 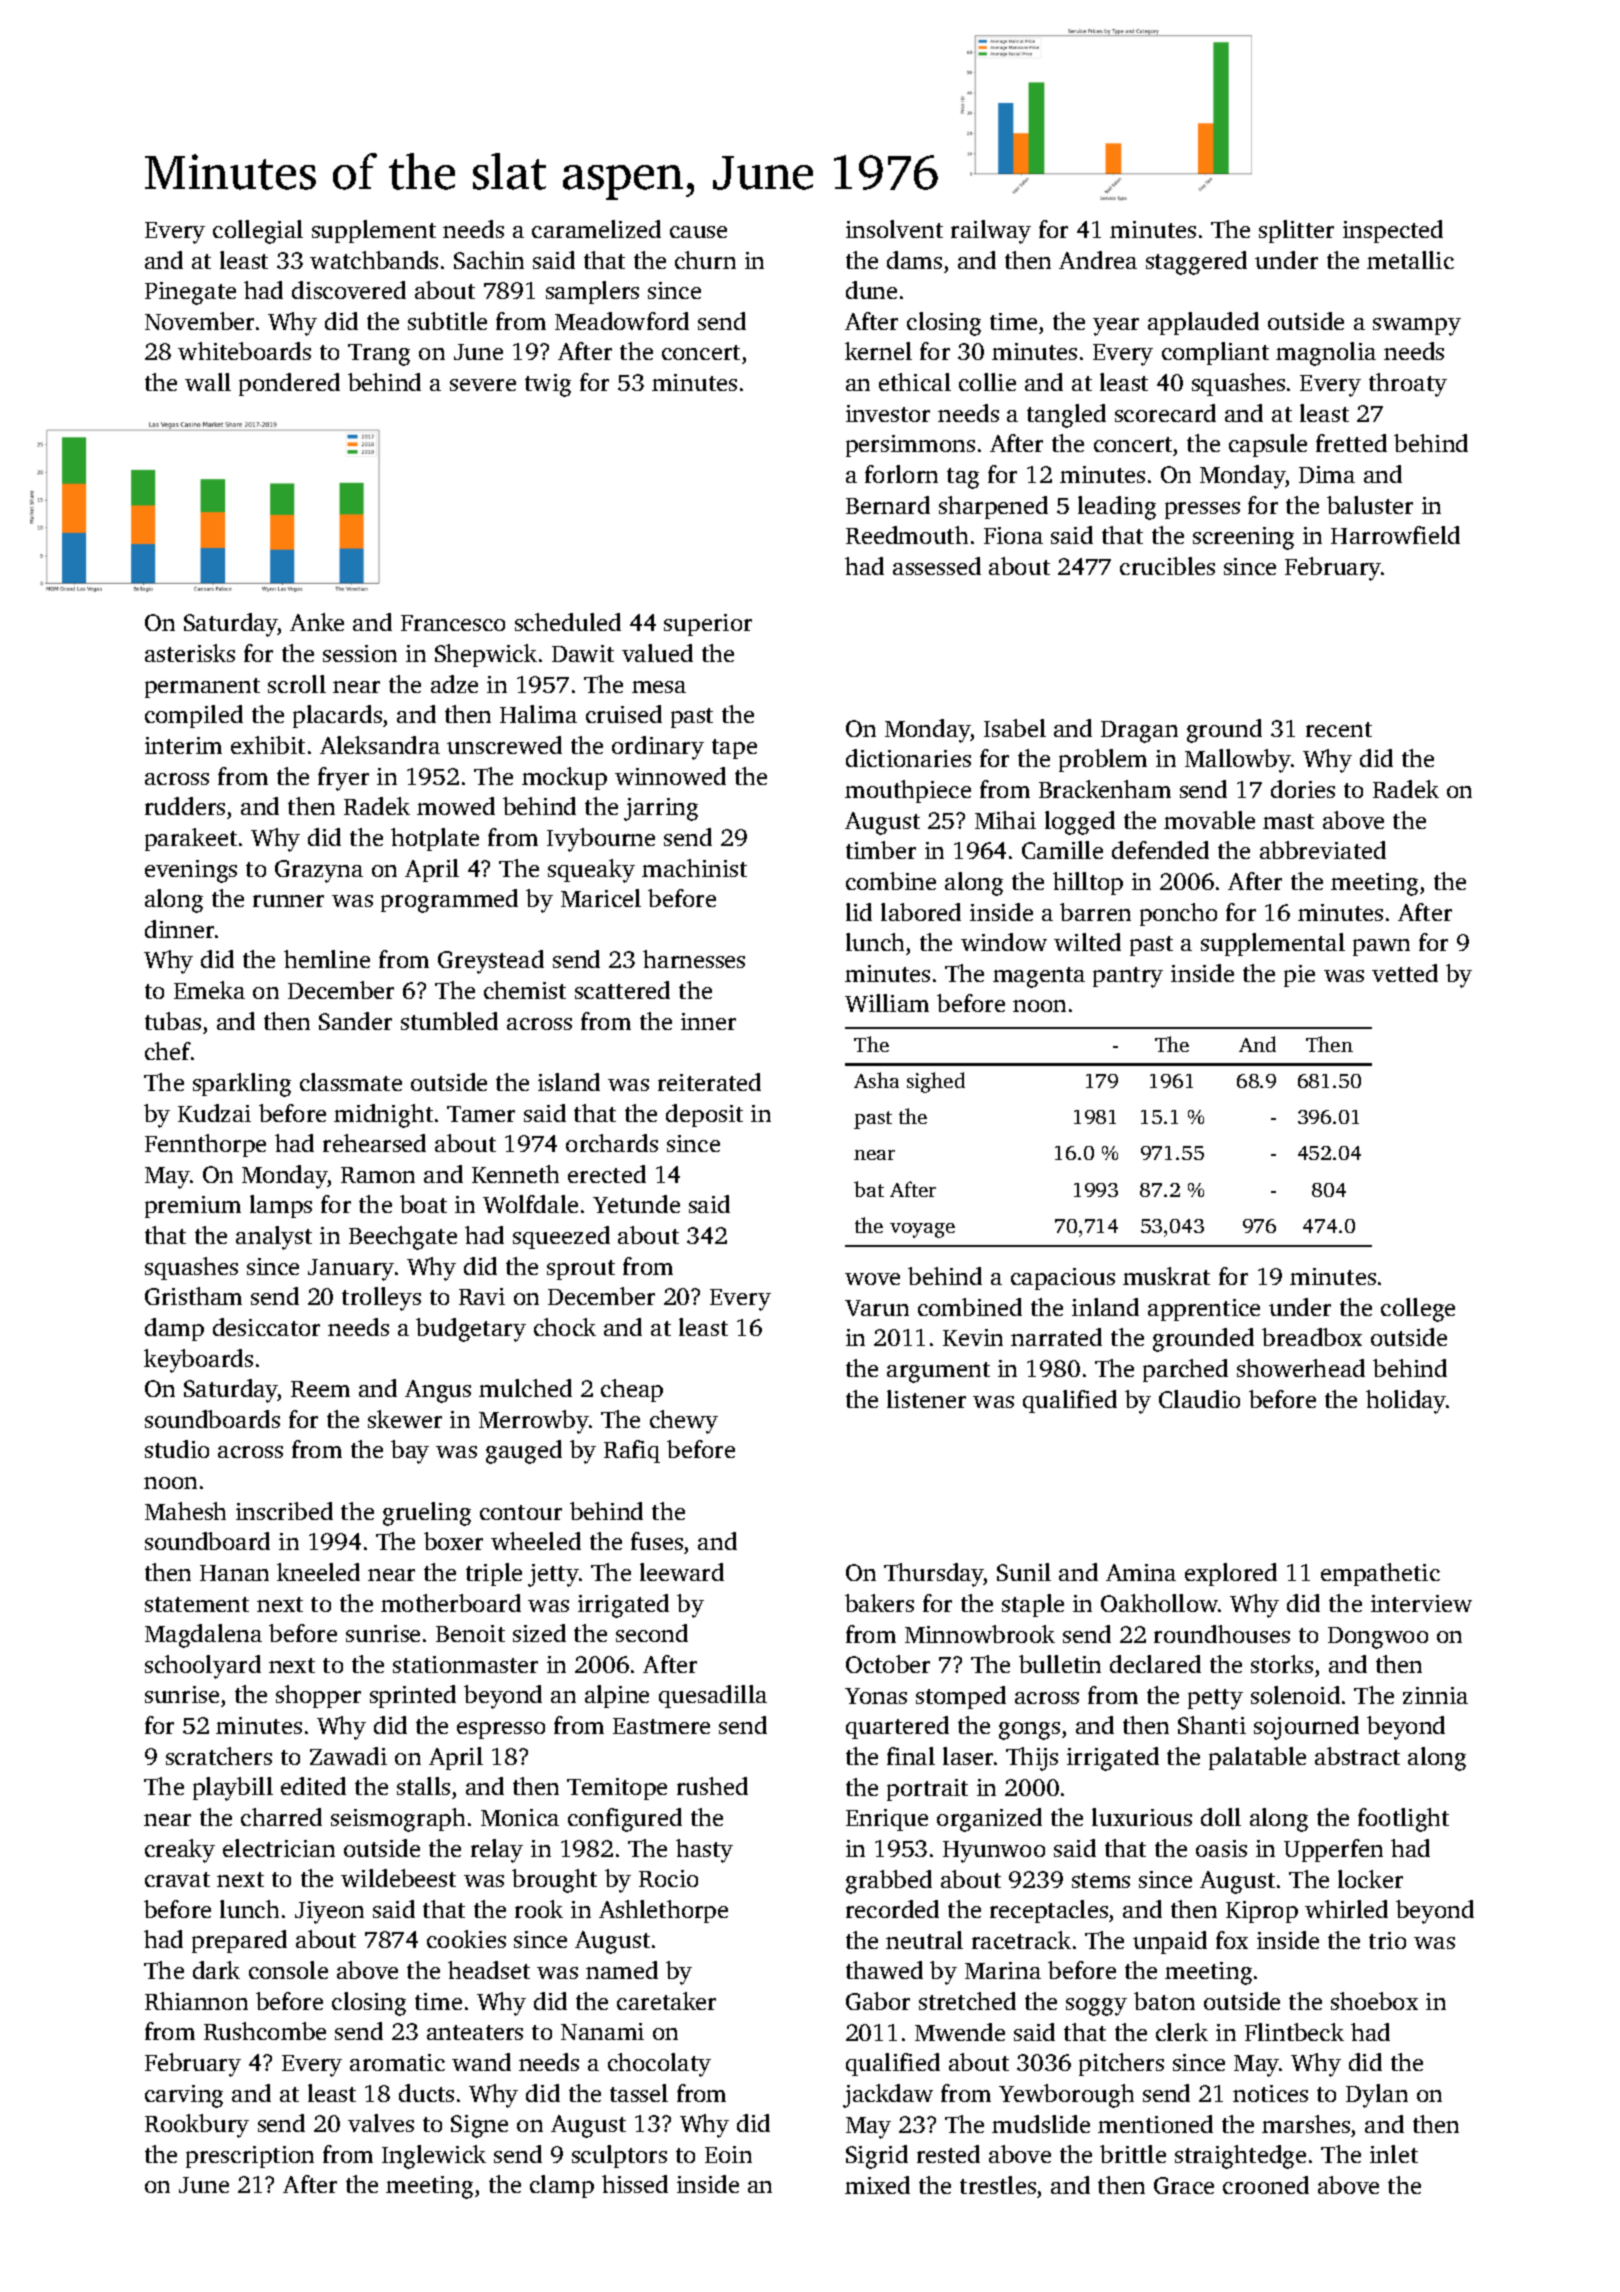 I want to click on wall, so click(x=208, y=382).
